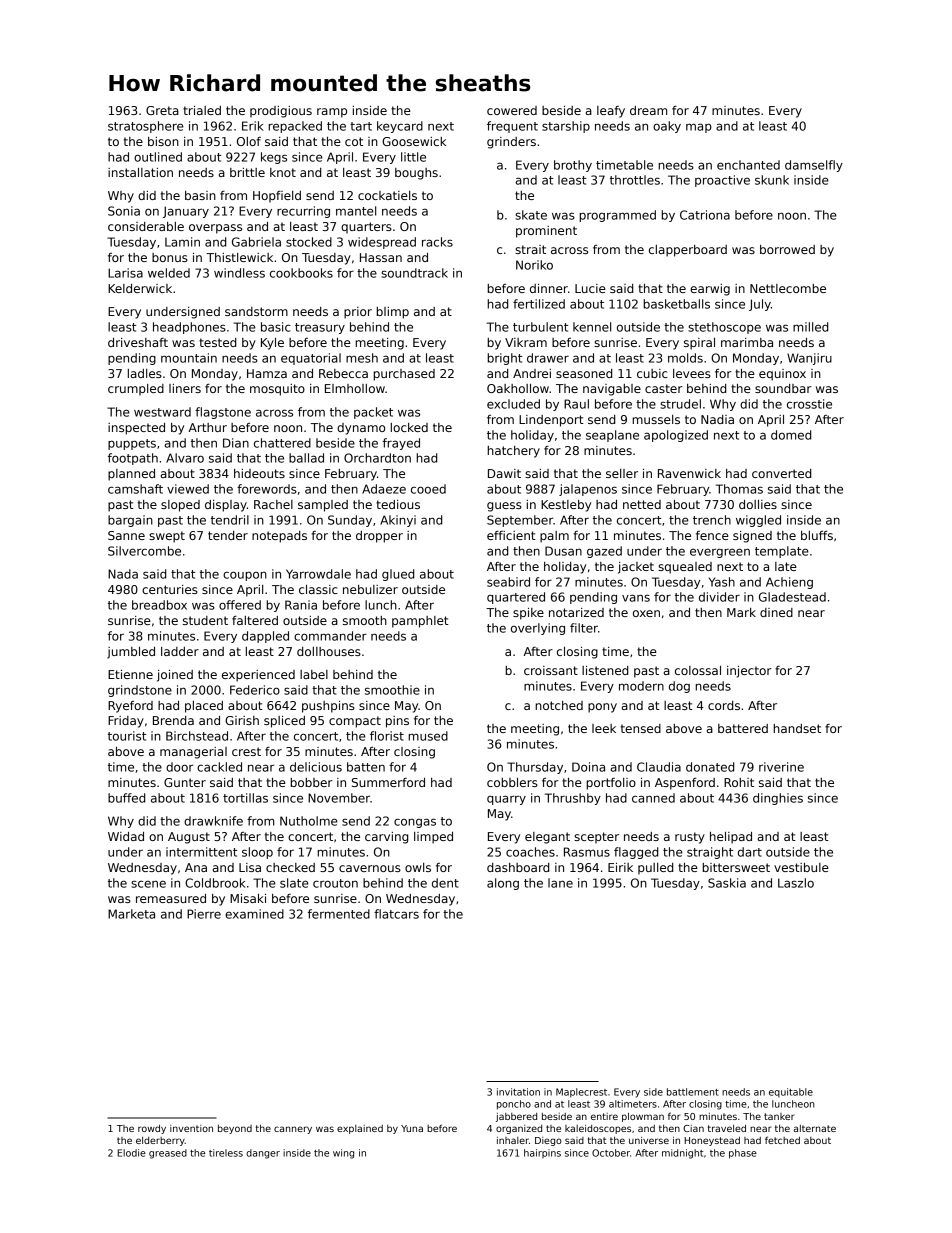  Describe the element at coordinates (635, 180) in the screenshot. I see `throttles` at that location.
